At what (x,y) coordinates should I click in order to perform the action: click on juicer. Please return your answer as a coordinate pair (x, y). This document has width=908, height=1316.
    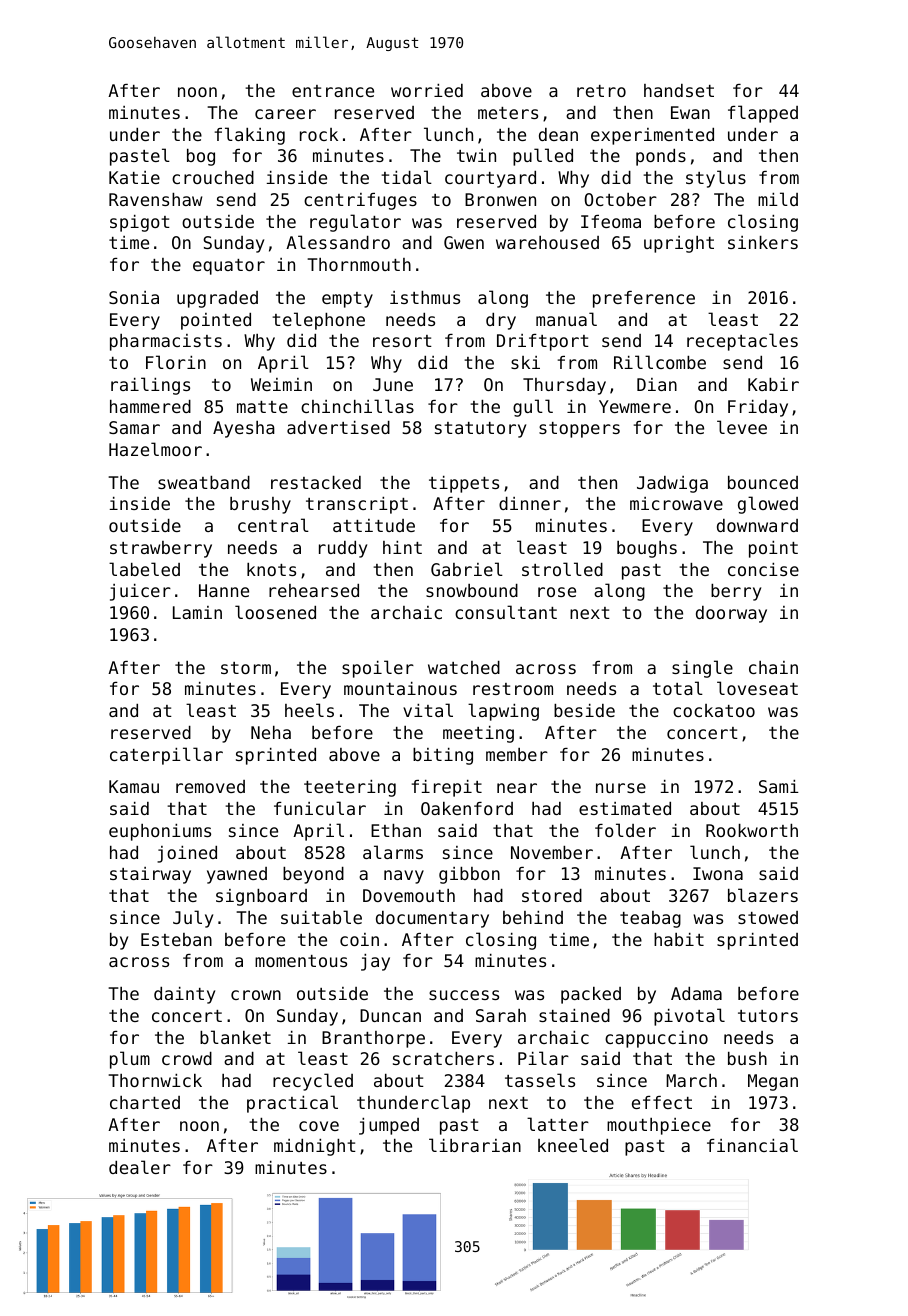
    Looking at the image, I should click on (140, 592).
